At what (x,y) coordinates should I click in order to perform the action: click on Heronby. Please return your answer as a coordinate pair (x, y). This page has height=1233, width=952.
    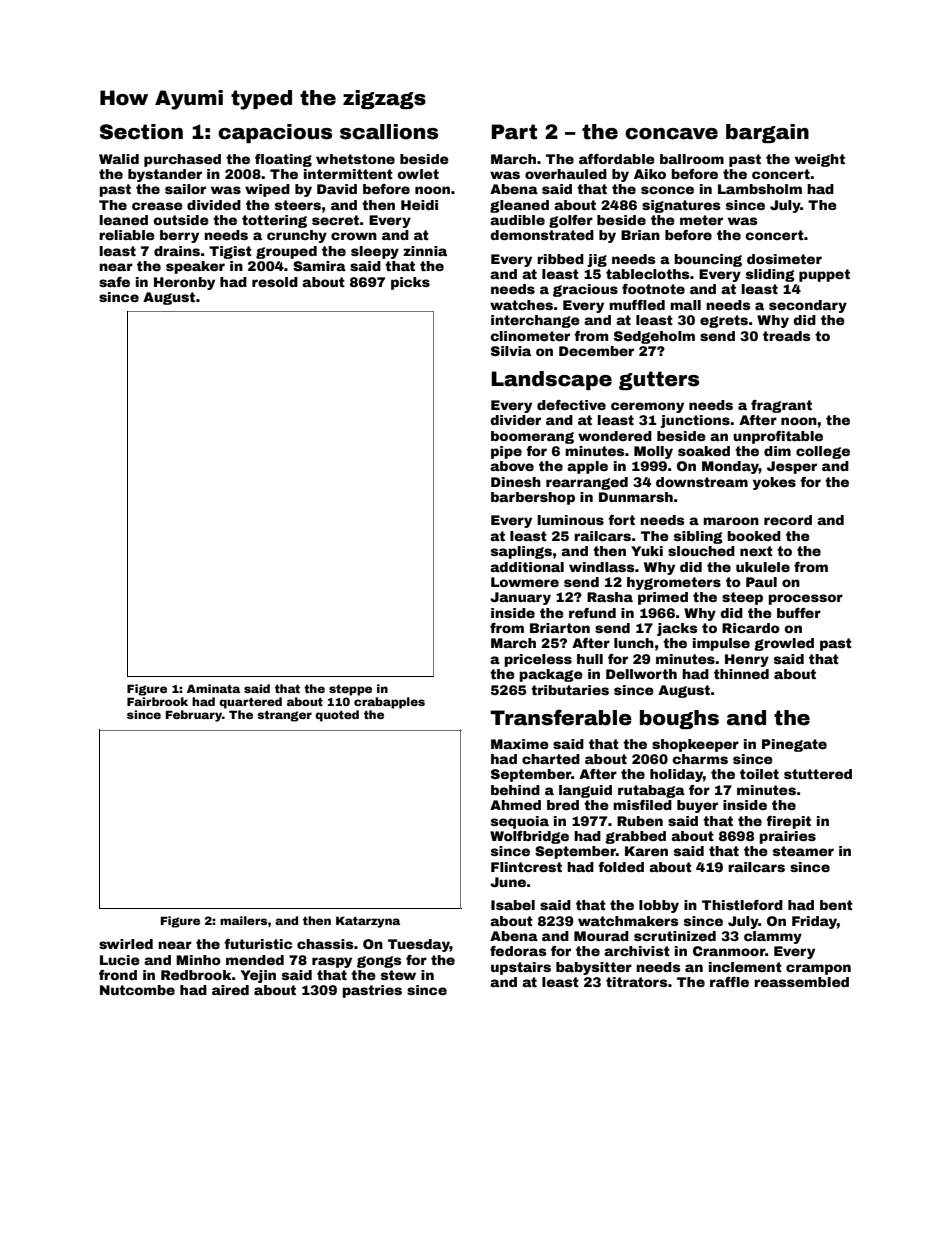
    Looking at the image, I should click on (184, 283).
